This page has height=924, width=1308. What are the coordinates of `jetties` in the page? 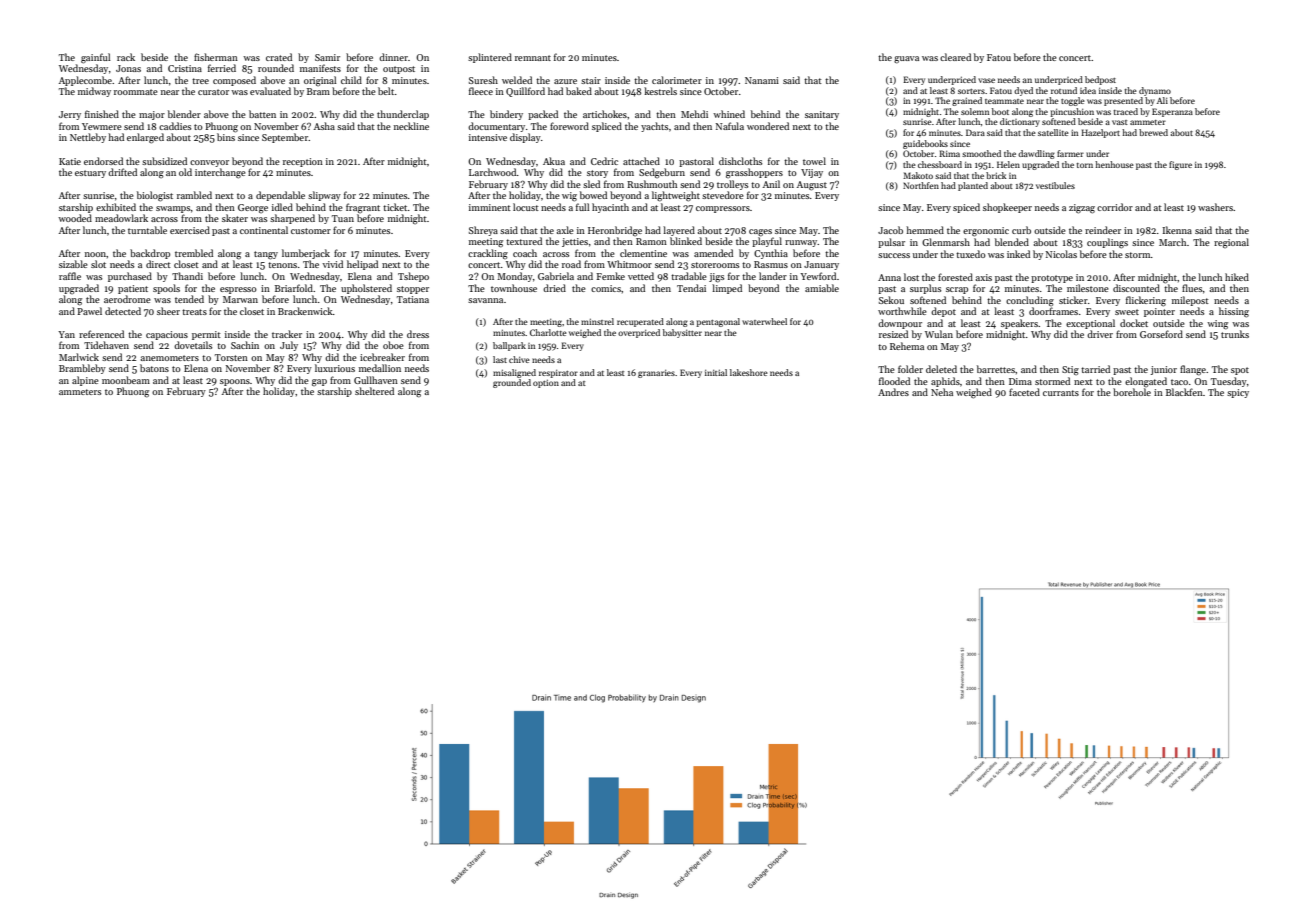 It's located at (575, 242).
